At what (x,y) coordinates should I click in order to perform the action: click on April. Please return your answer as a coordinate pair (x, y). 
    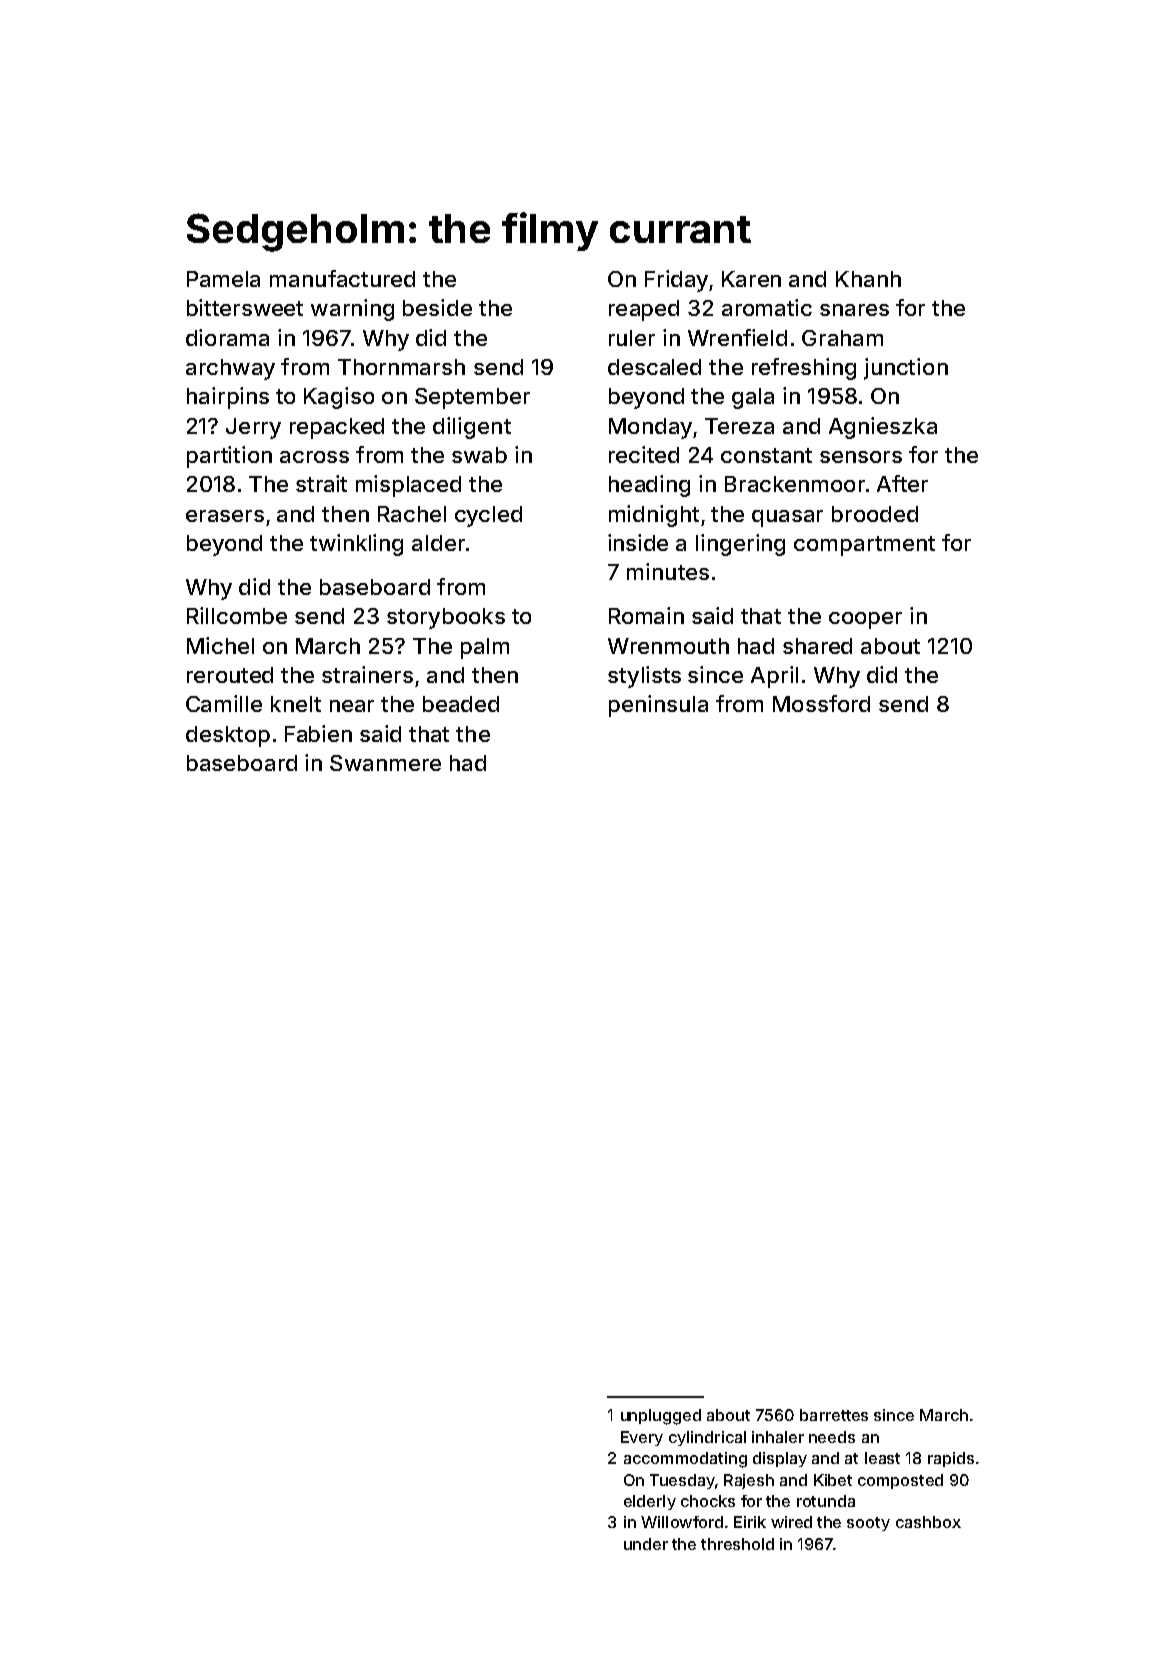
    Looking at the image, I should click on (774, 677).
